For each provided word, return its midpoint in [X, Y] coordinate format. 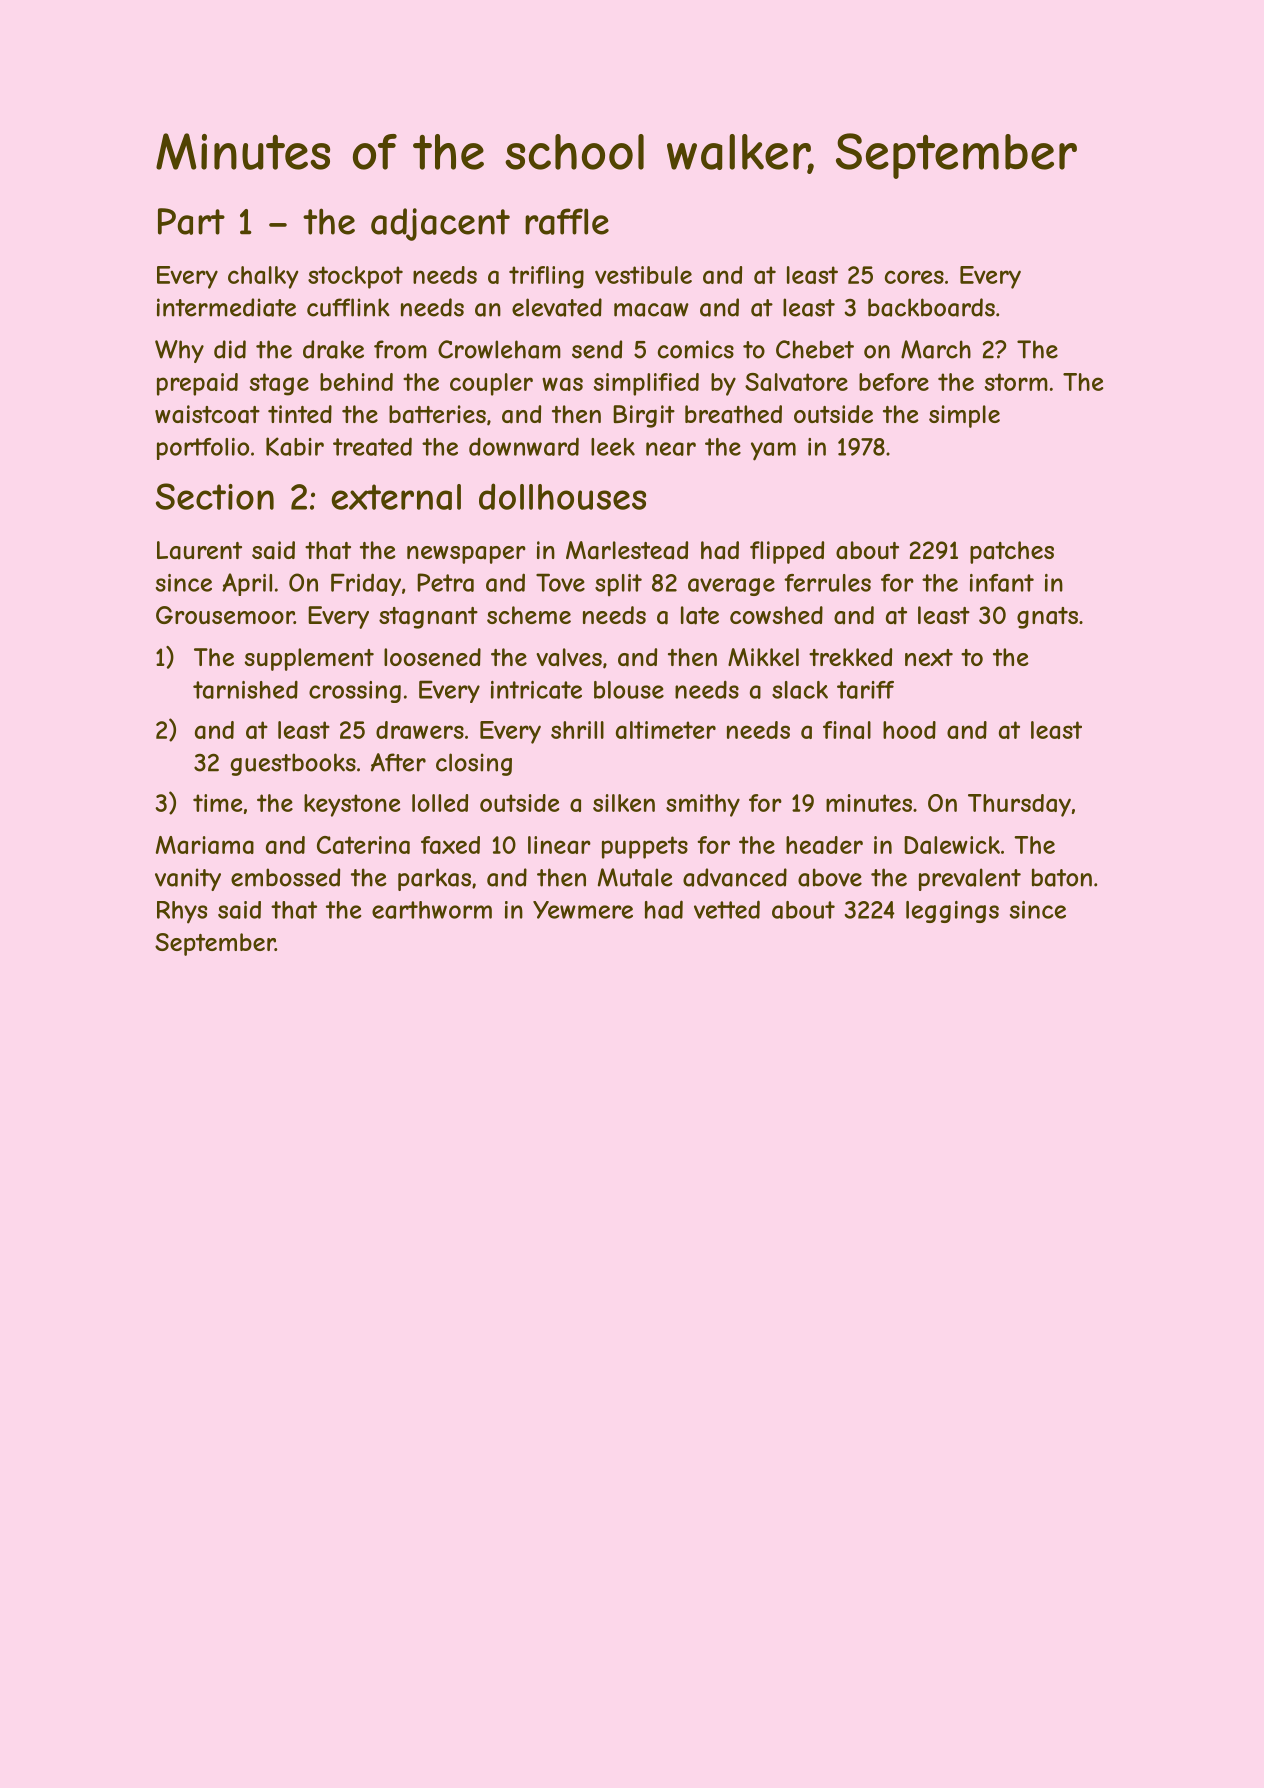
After [398, 762]
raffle [567, 221]
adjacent [440, 224]
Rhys [182, 912]
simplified [646, 384]
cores [914, 277]
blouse [629, 690]
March [936, 349]
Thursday [1019, 805]
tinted [300, 414]
